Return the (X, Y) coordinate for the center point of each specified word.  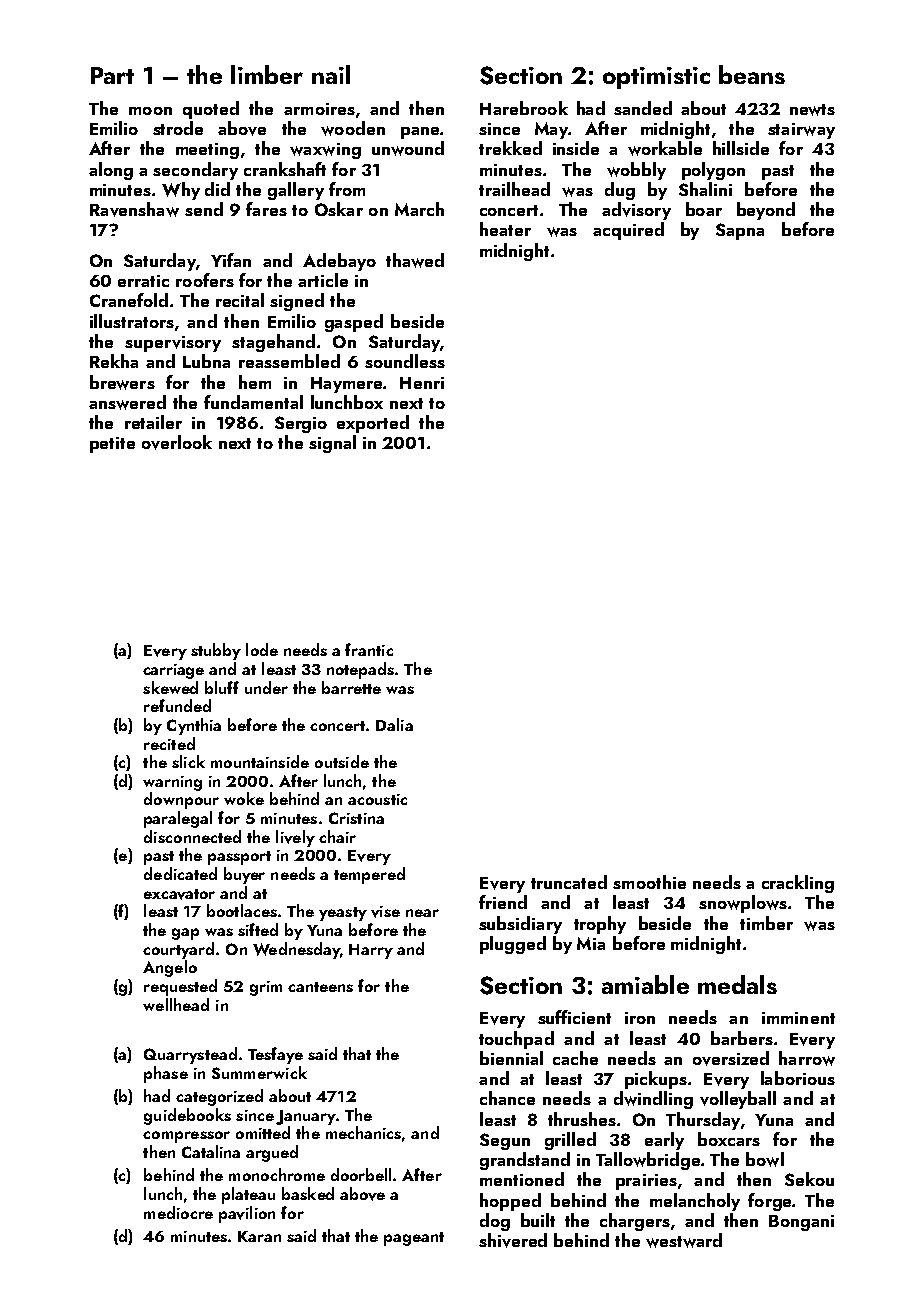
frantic (369, 649)
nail (331, 74)
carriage (173, 671)
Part (112, 75)
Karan (259, 1236)
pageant (414, 1239)
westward (684, 1240)
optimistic (656, 78)
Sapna (740, 231)
